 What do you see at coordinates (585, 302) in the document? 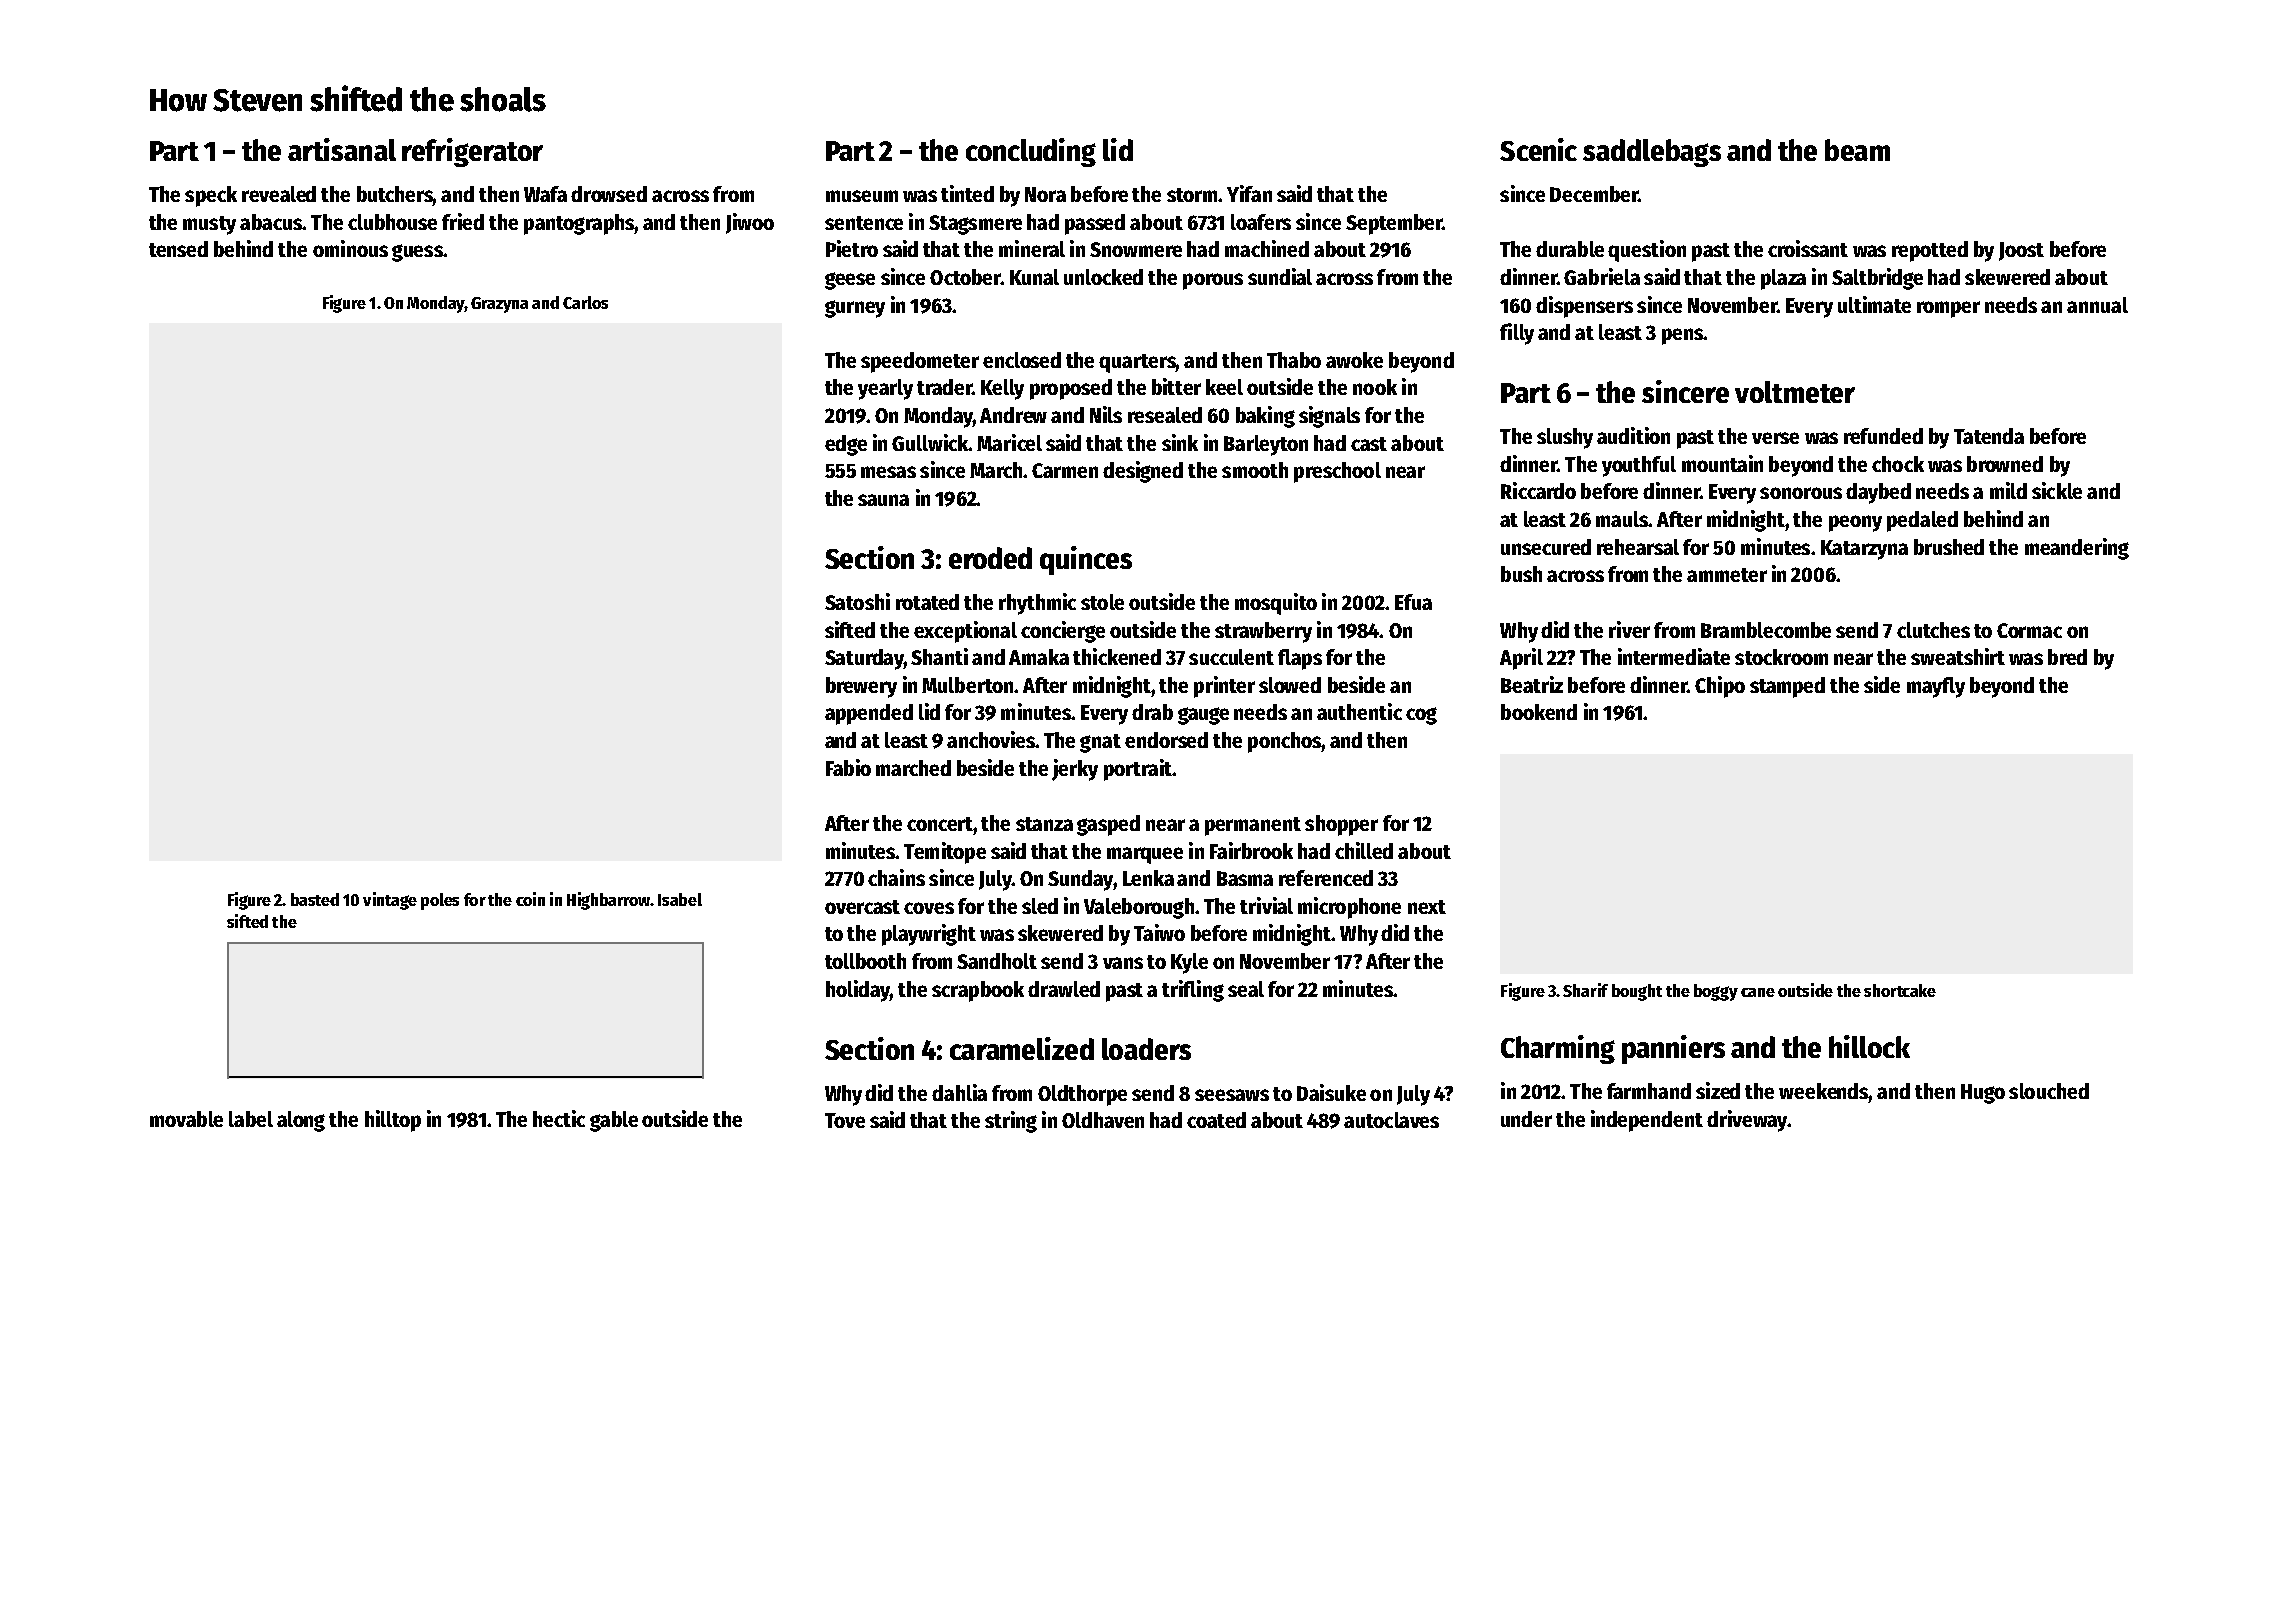
I see `Carlos` at bounding box center [585, 302].
